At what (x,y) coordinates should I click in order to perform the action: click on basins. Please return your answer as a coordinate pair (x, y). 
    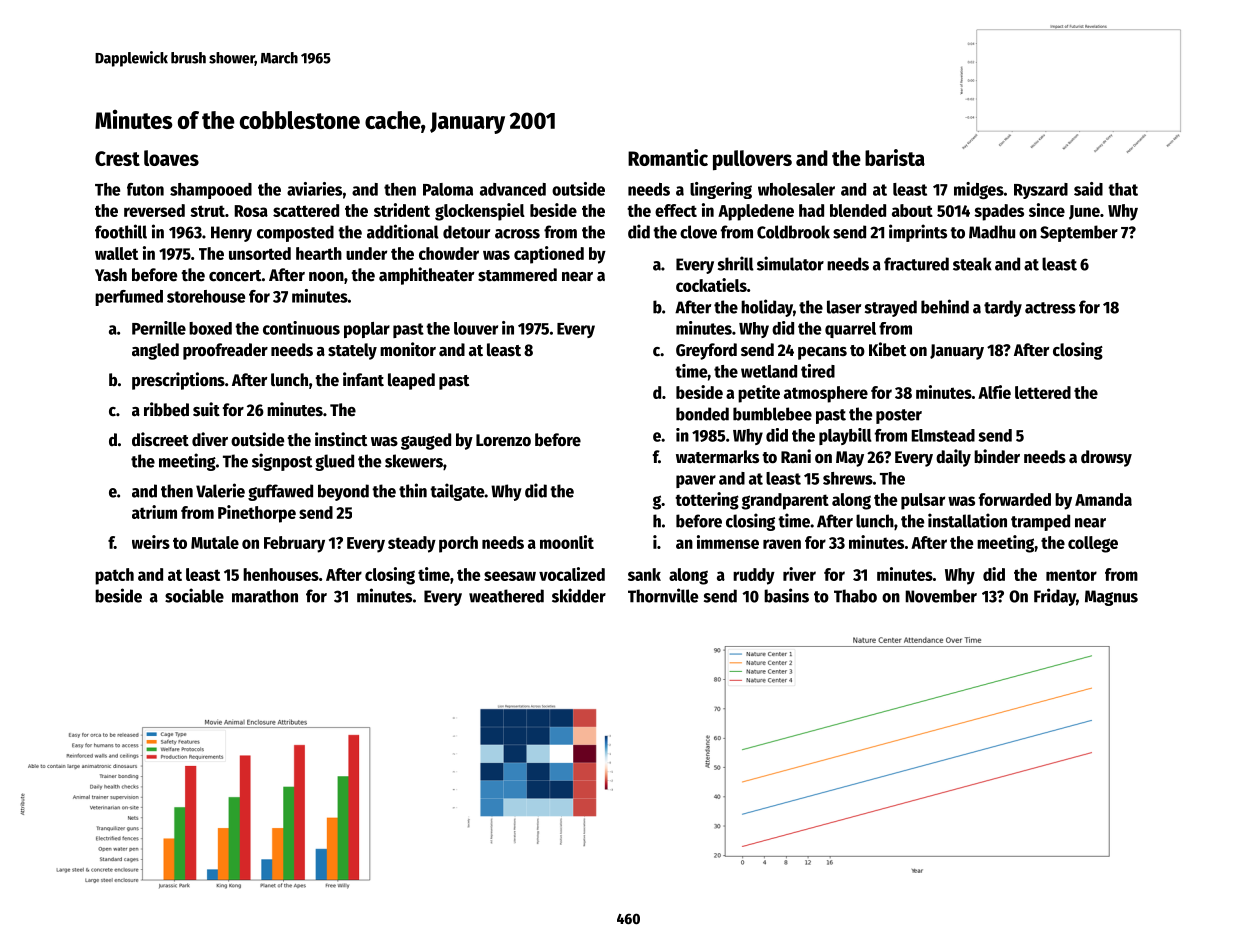
    Looking at the image, I should click on (786, 595).
